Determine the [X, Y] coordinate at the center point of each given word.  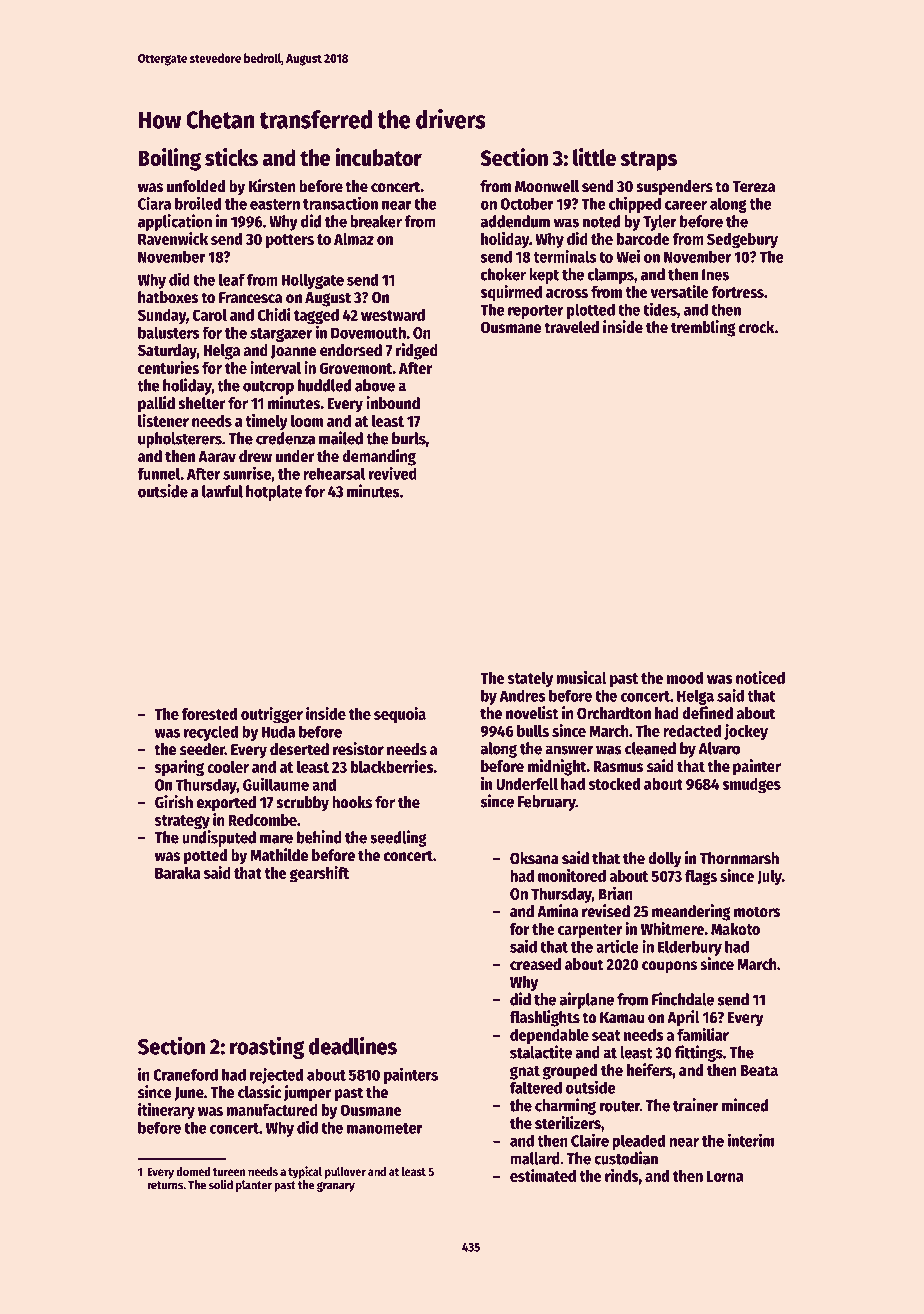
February [547, 803]
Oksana [534, 858]
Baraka [177, 873]
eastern [275, 204]
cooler [228, 767]
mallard [535, 1158]
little [594, 157]
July [769, 877]
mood [685, 678]
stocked [614, 784]
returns [165, 1185]
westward [393, 315]
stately [530, 679]
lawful [222, 491]
